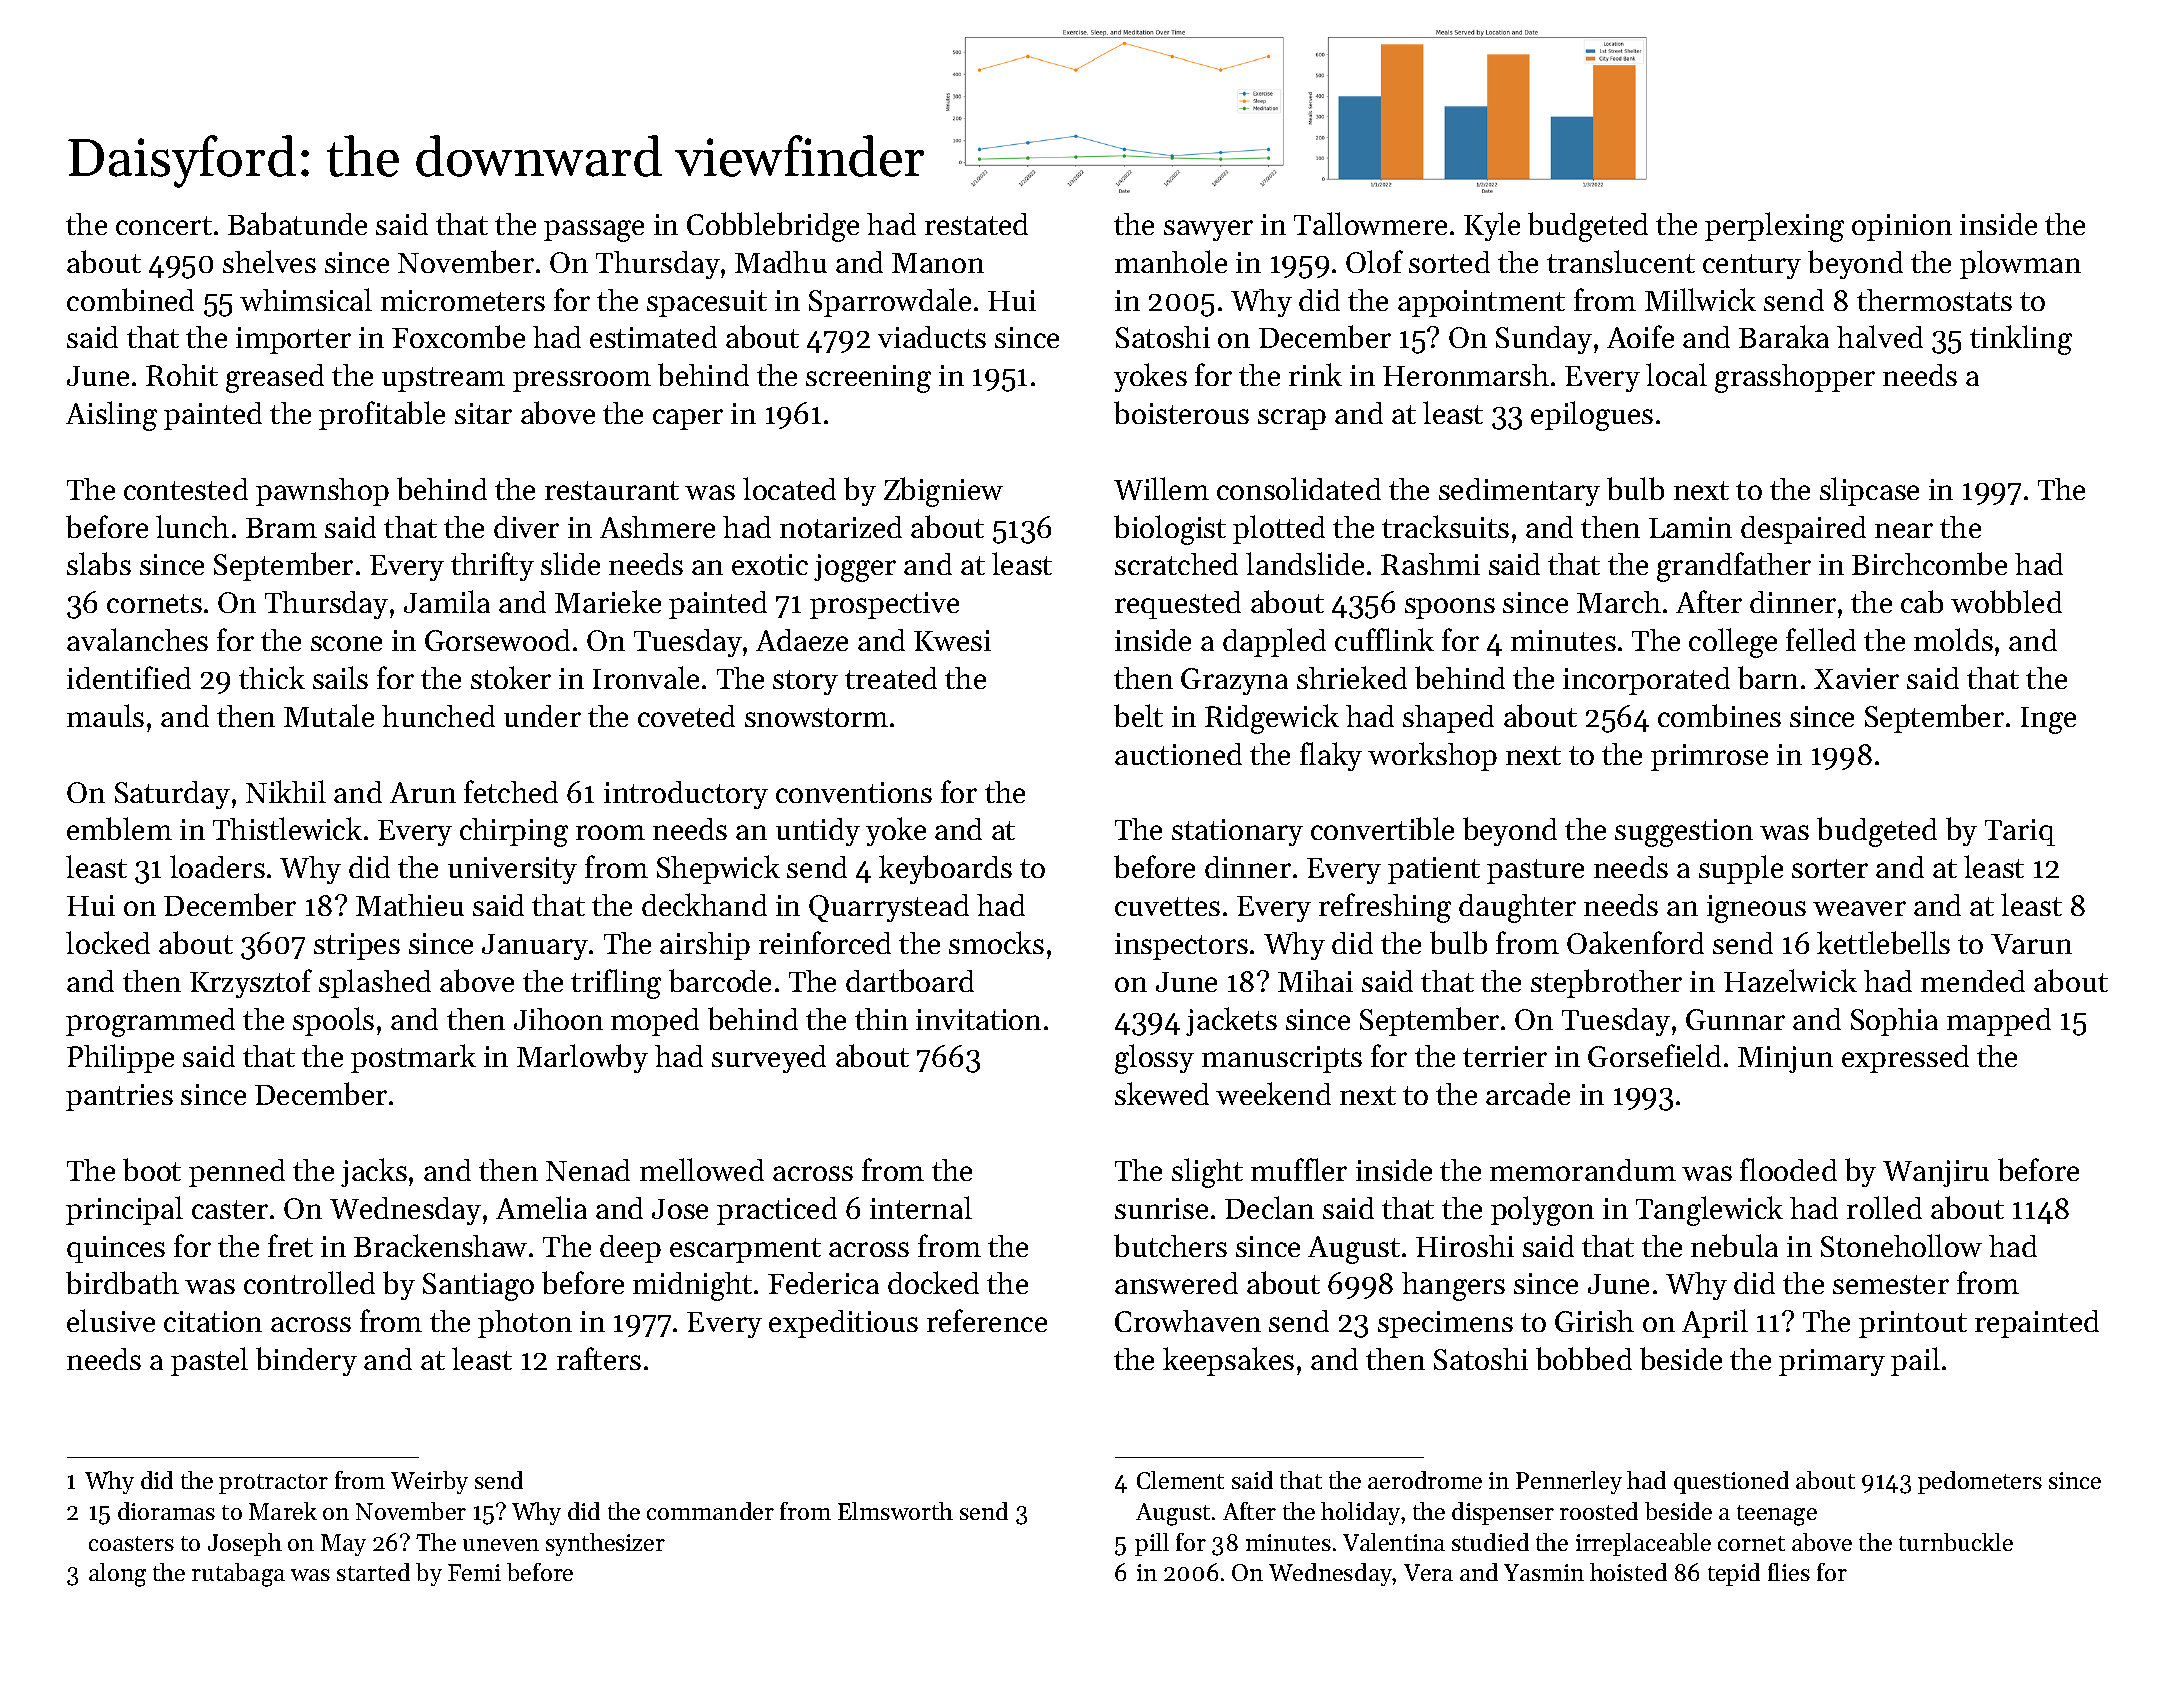 The width and height of the page is (2178, 1683). What do you see at coordinates (164, 225) in the page?
I see `concert` at bounding box center [164, 225].
